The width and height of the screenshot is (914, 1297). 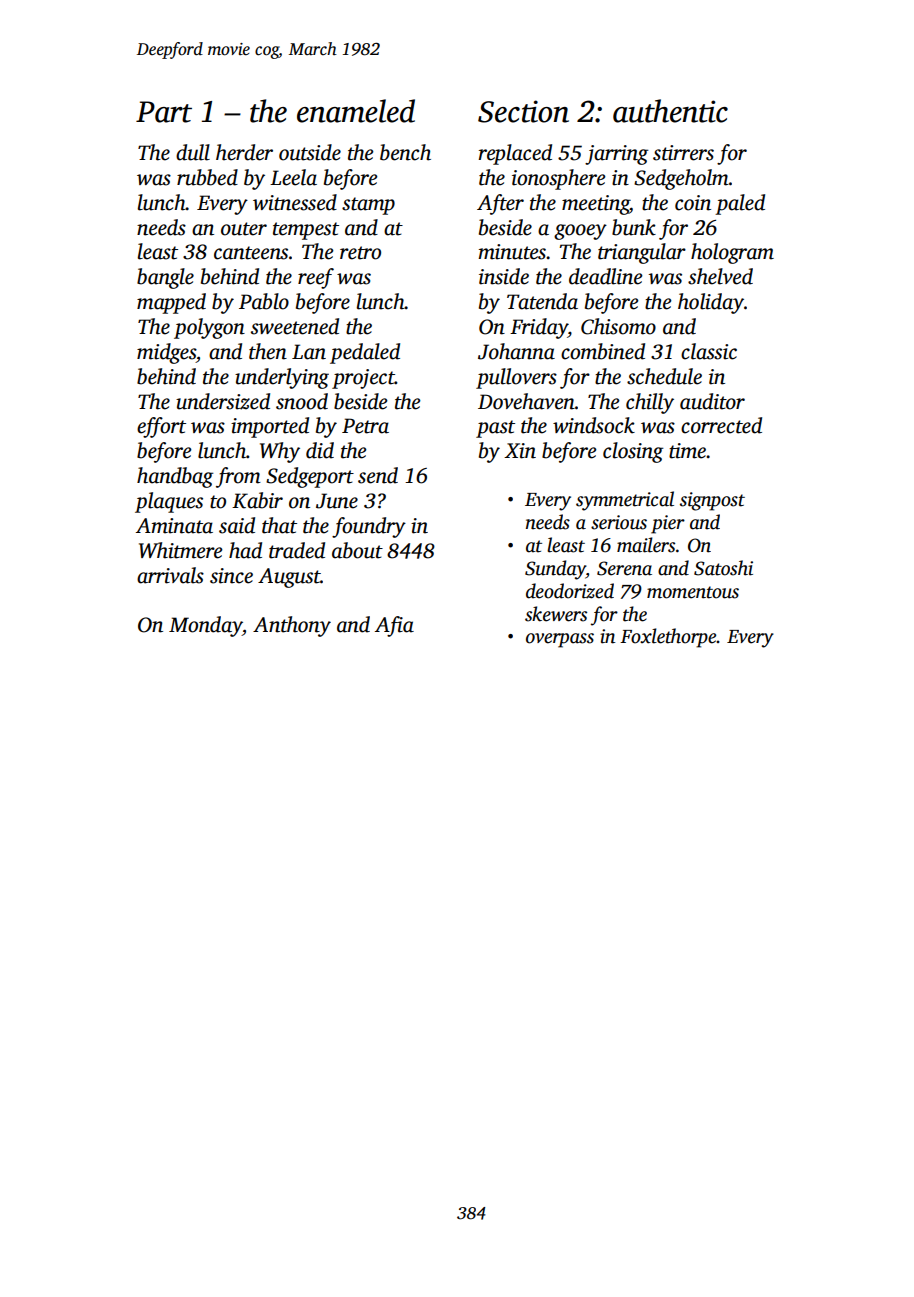 What do you see at coordinates (693, 592) in the screenshot?
I see `momentous` at bounding box center [693, 592].
